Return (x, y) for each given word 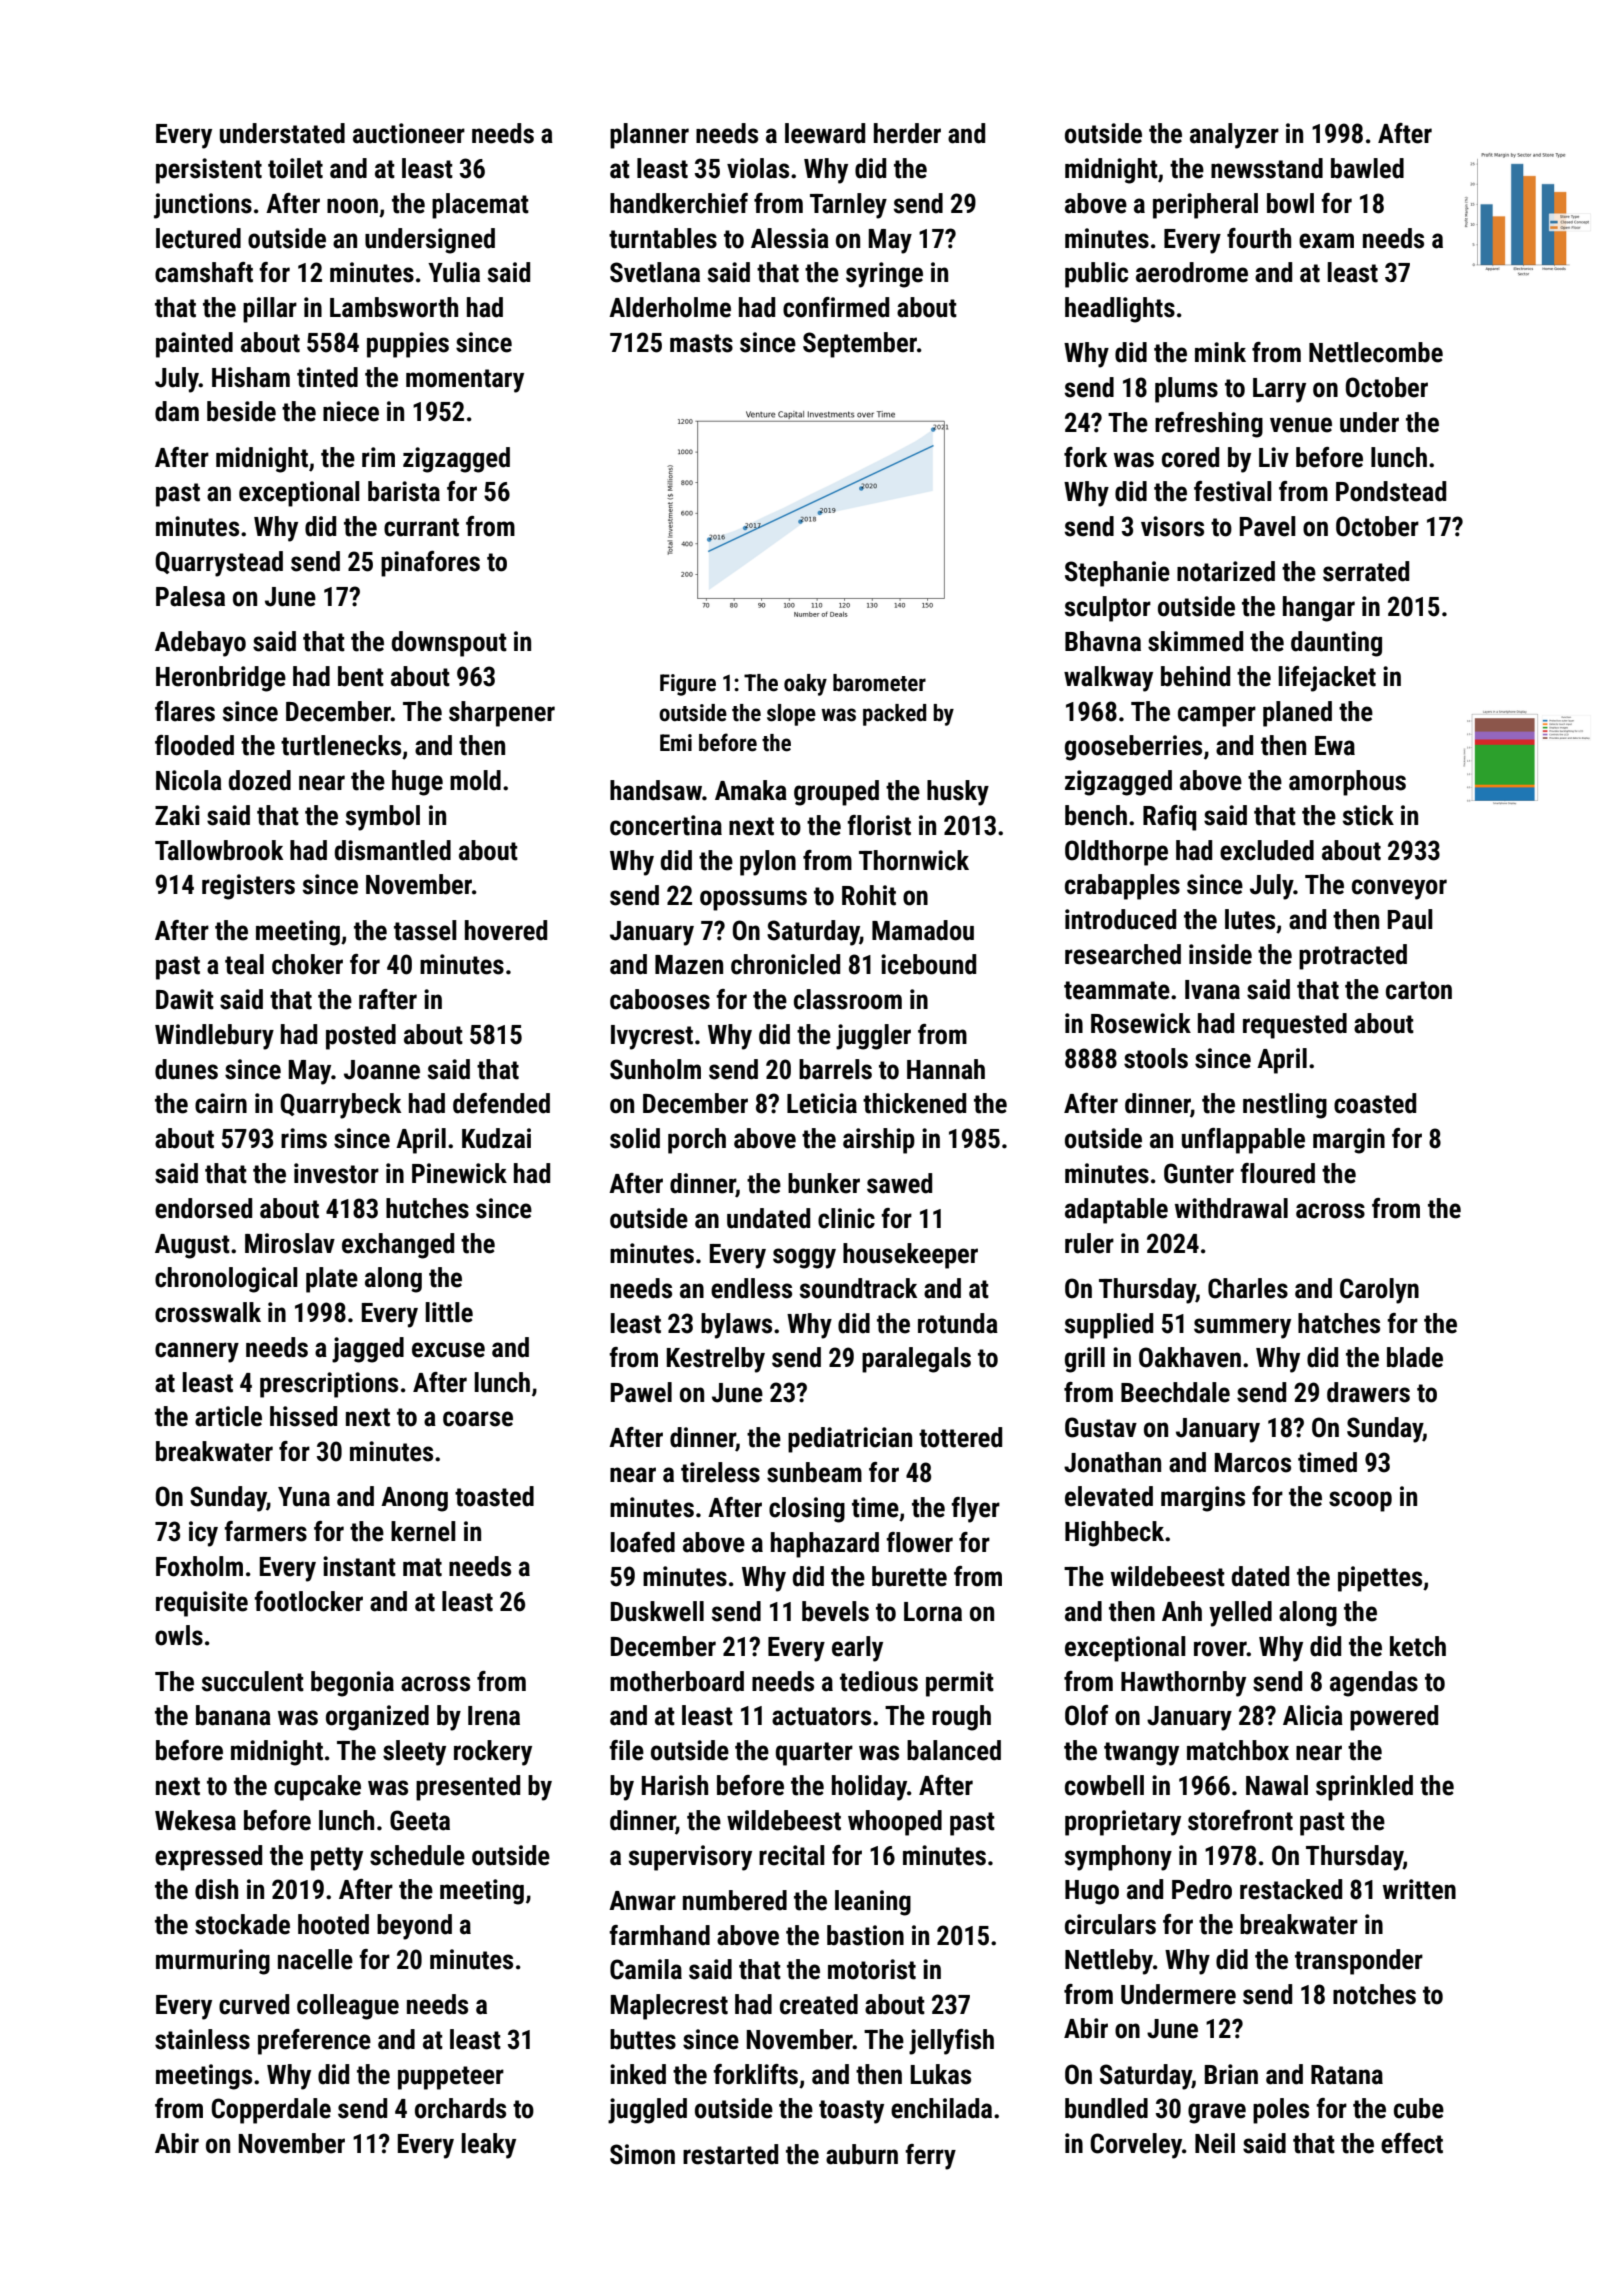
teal (244, 964)
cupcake (317, 1788)
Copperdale (271, 2111)
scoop (1360, 1501)
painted (194, 345)
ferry (930, 2157)
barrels (835, 1069)
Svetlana (655, 272)
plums (1186, 390)
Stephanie (1117, 574)
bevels (835, 1611)
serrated (1366, 571)
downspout (449, 644)
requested (1295, 1026)
